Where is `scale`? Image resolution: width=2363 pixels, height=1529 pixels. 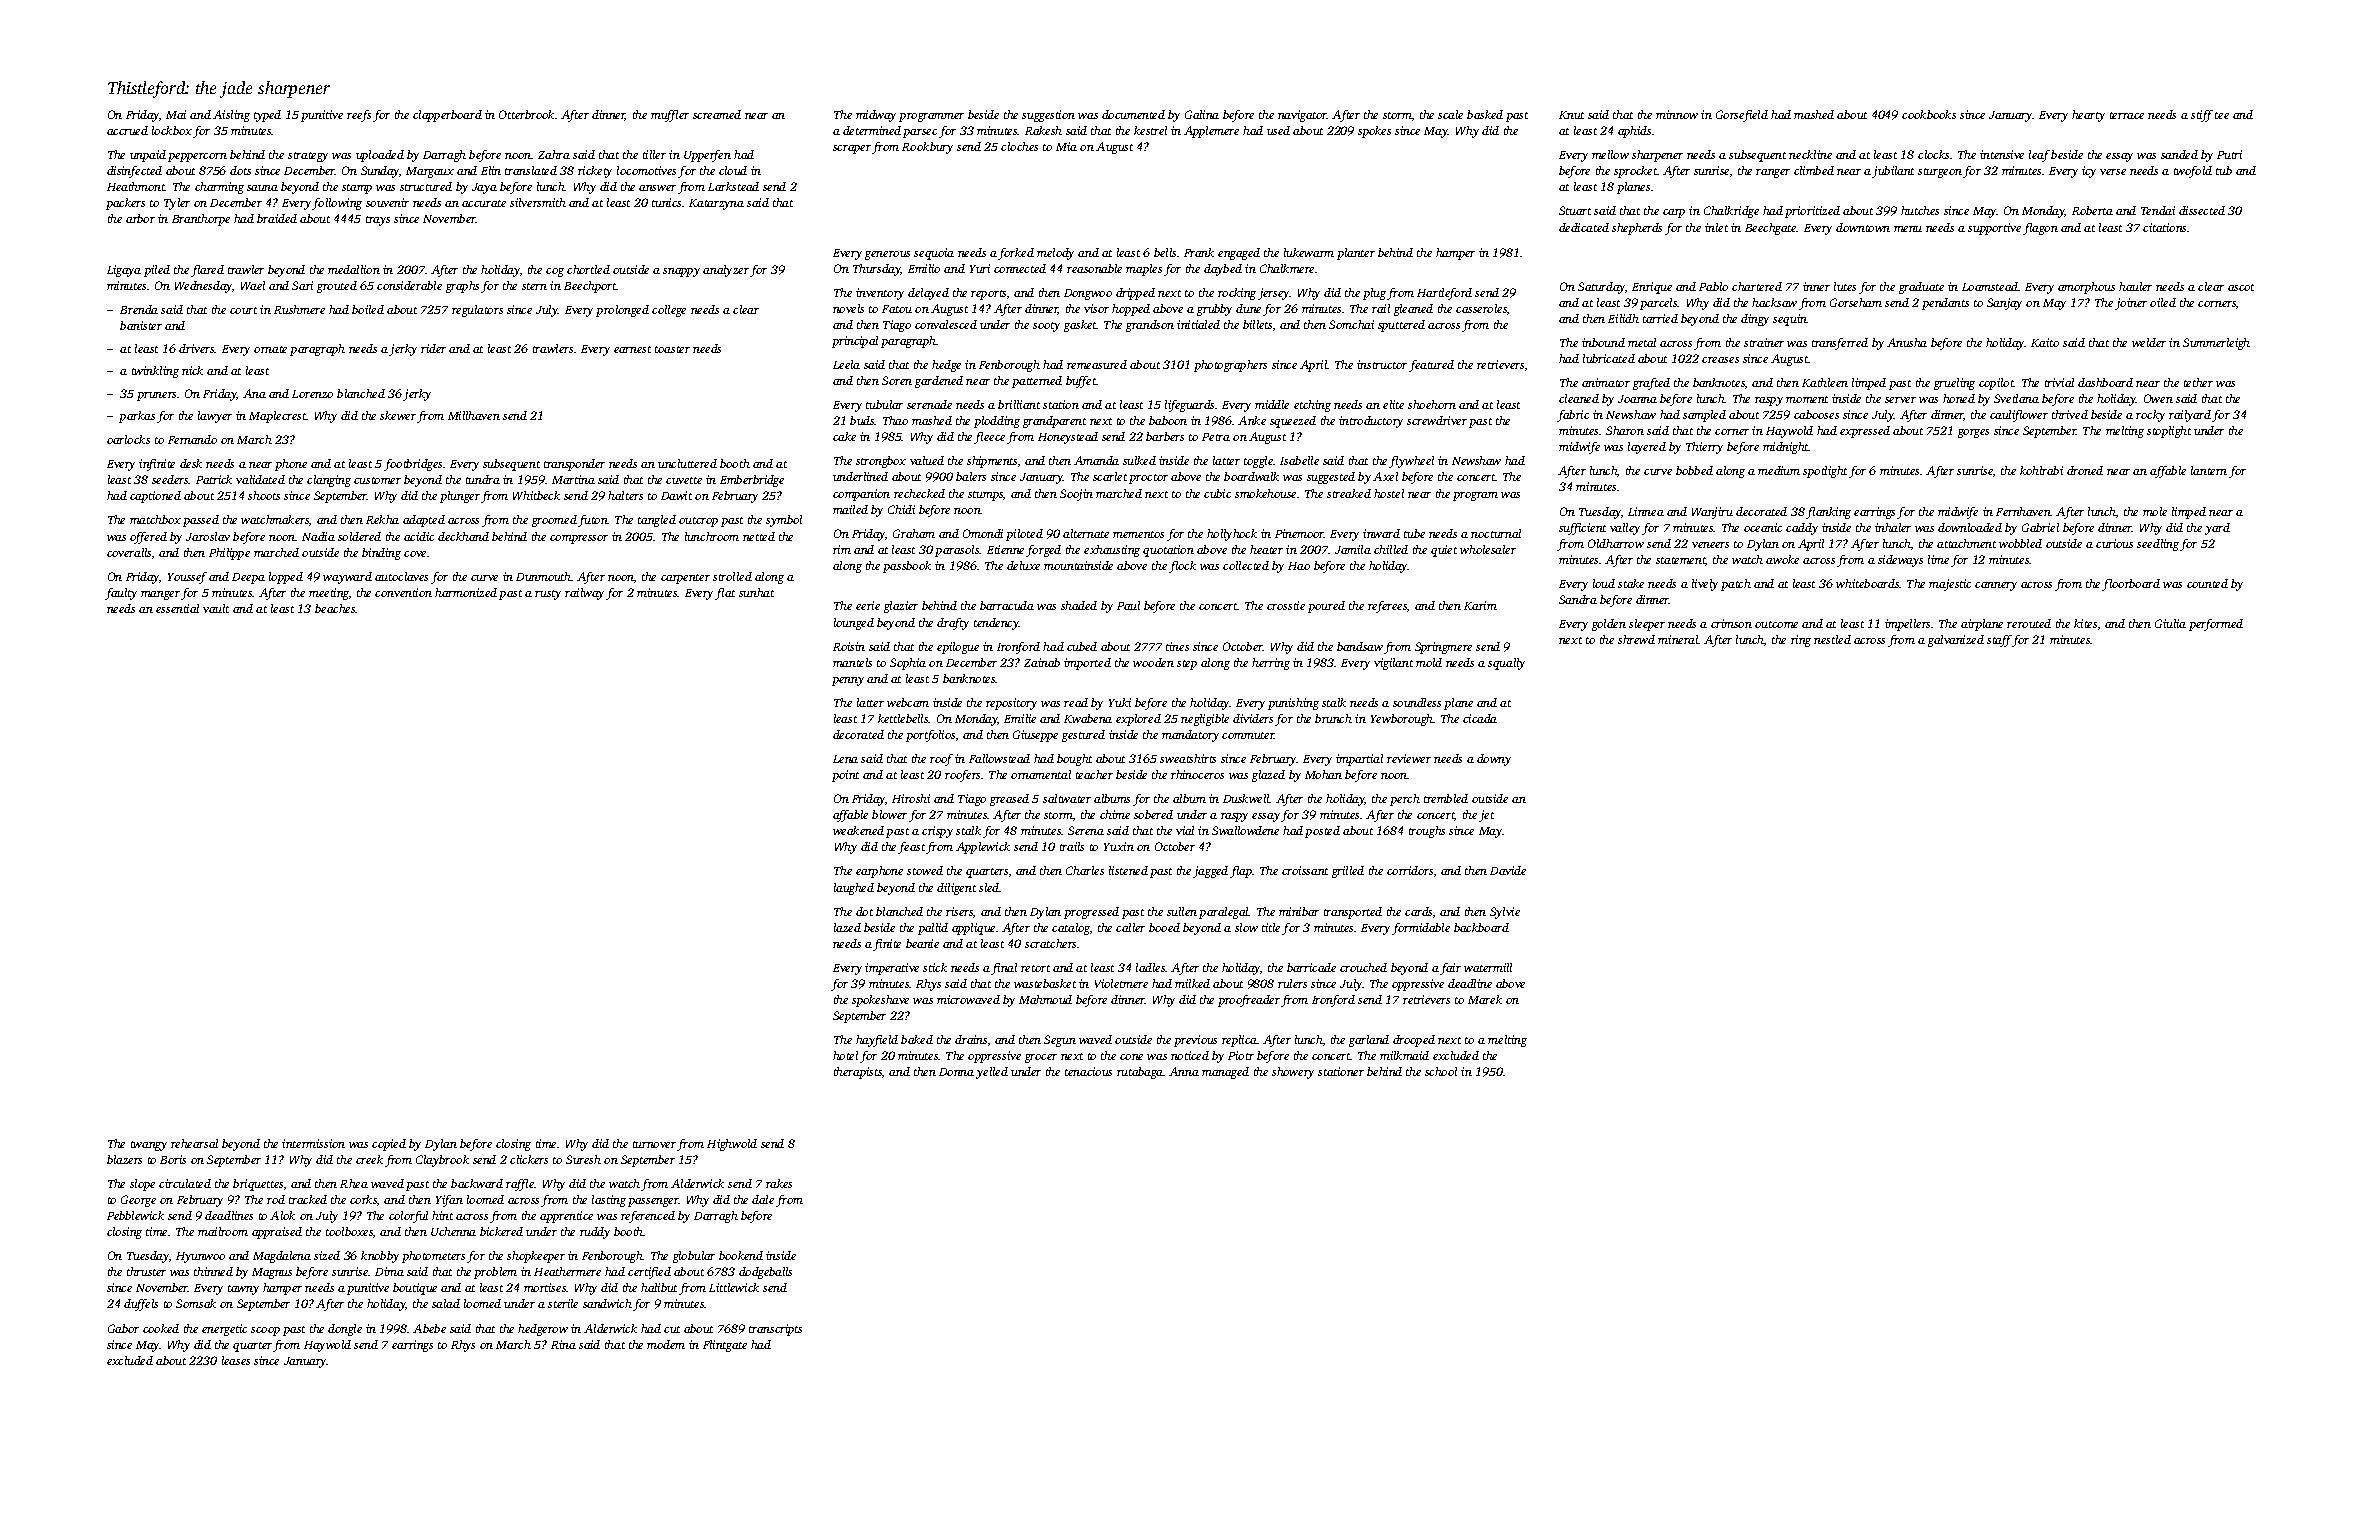 scale is located at coordinates (1450, 114).
